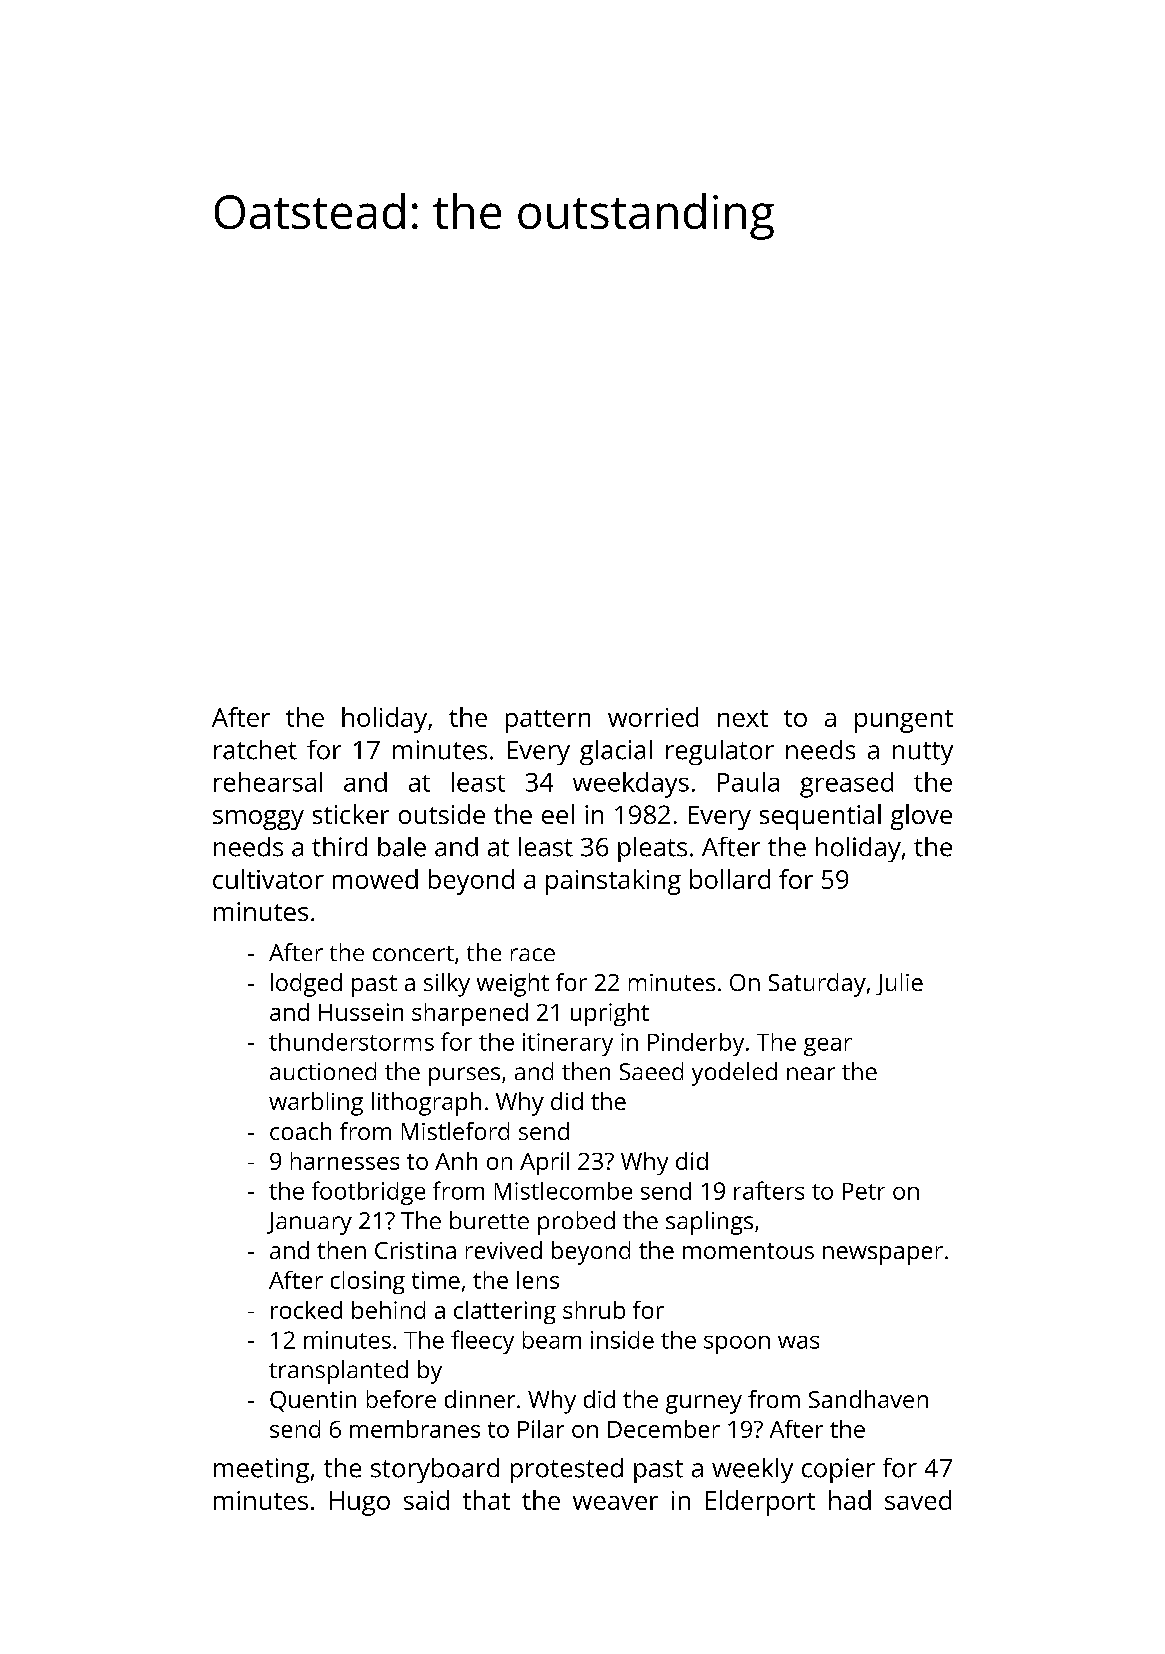 Image resolution: width=1165 pixels, height=1654 pixels. Describe the element at coordinates (567, 1470) in the document. I see `protested` at that location.
